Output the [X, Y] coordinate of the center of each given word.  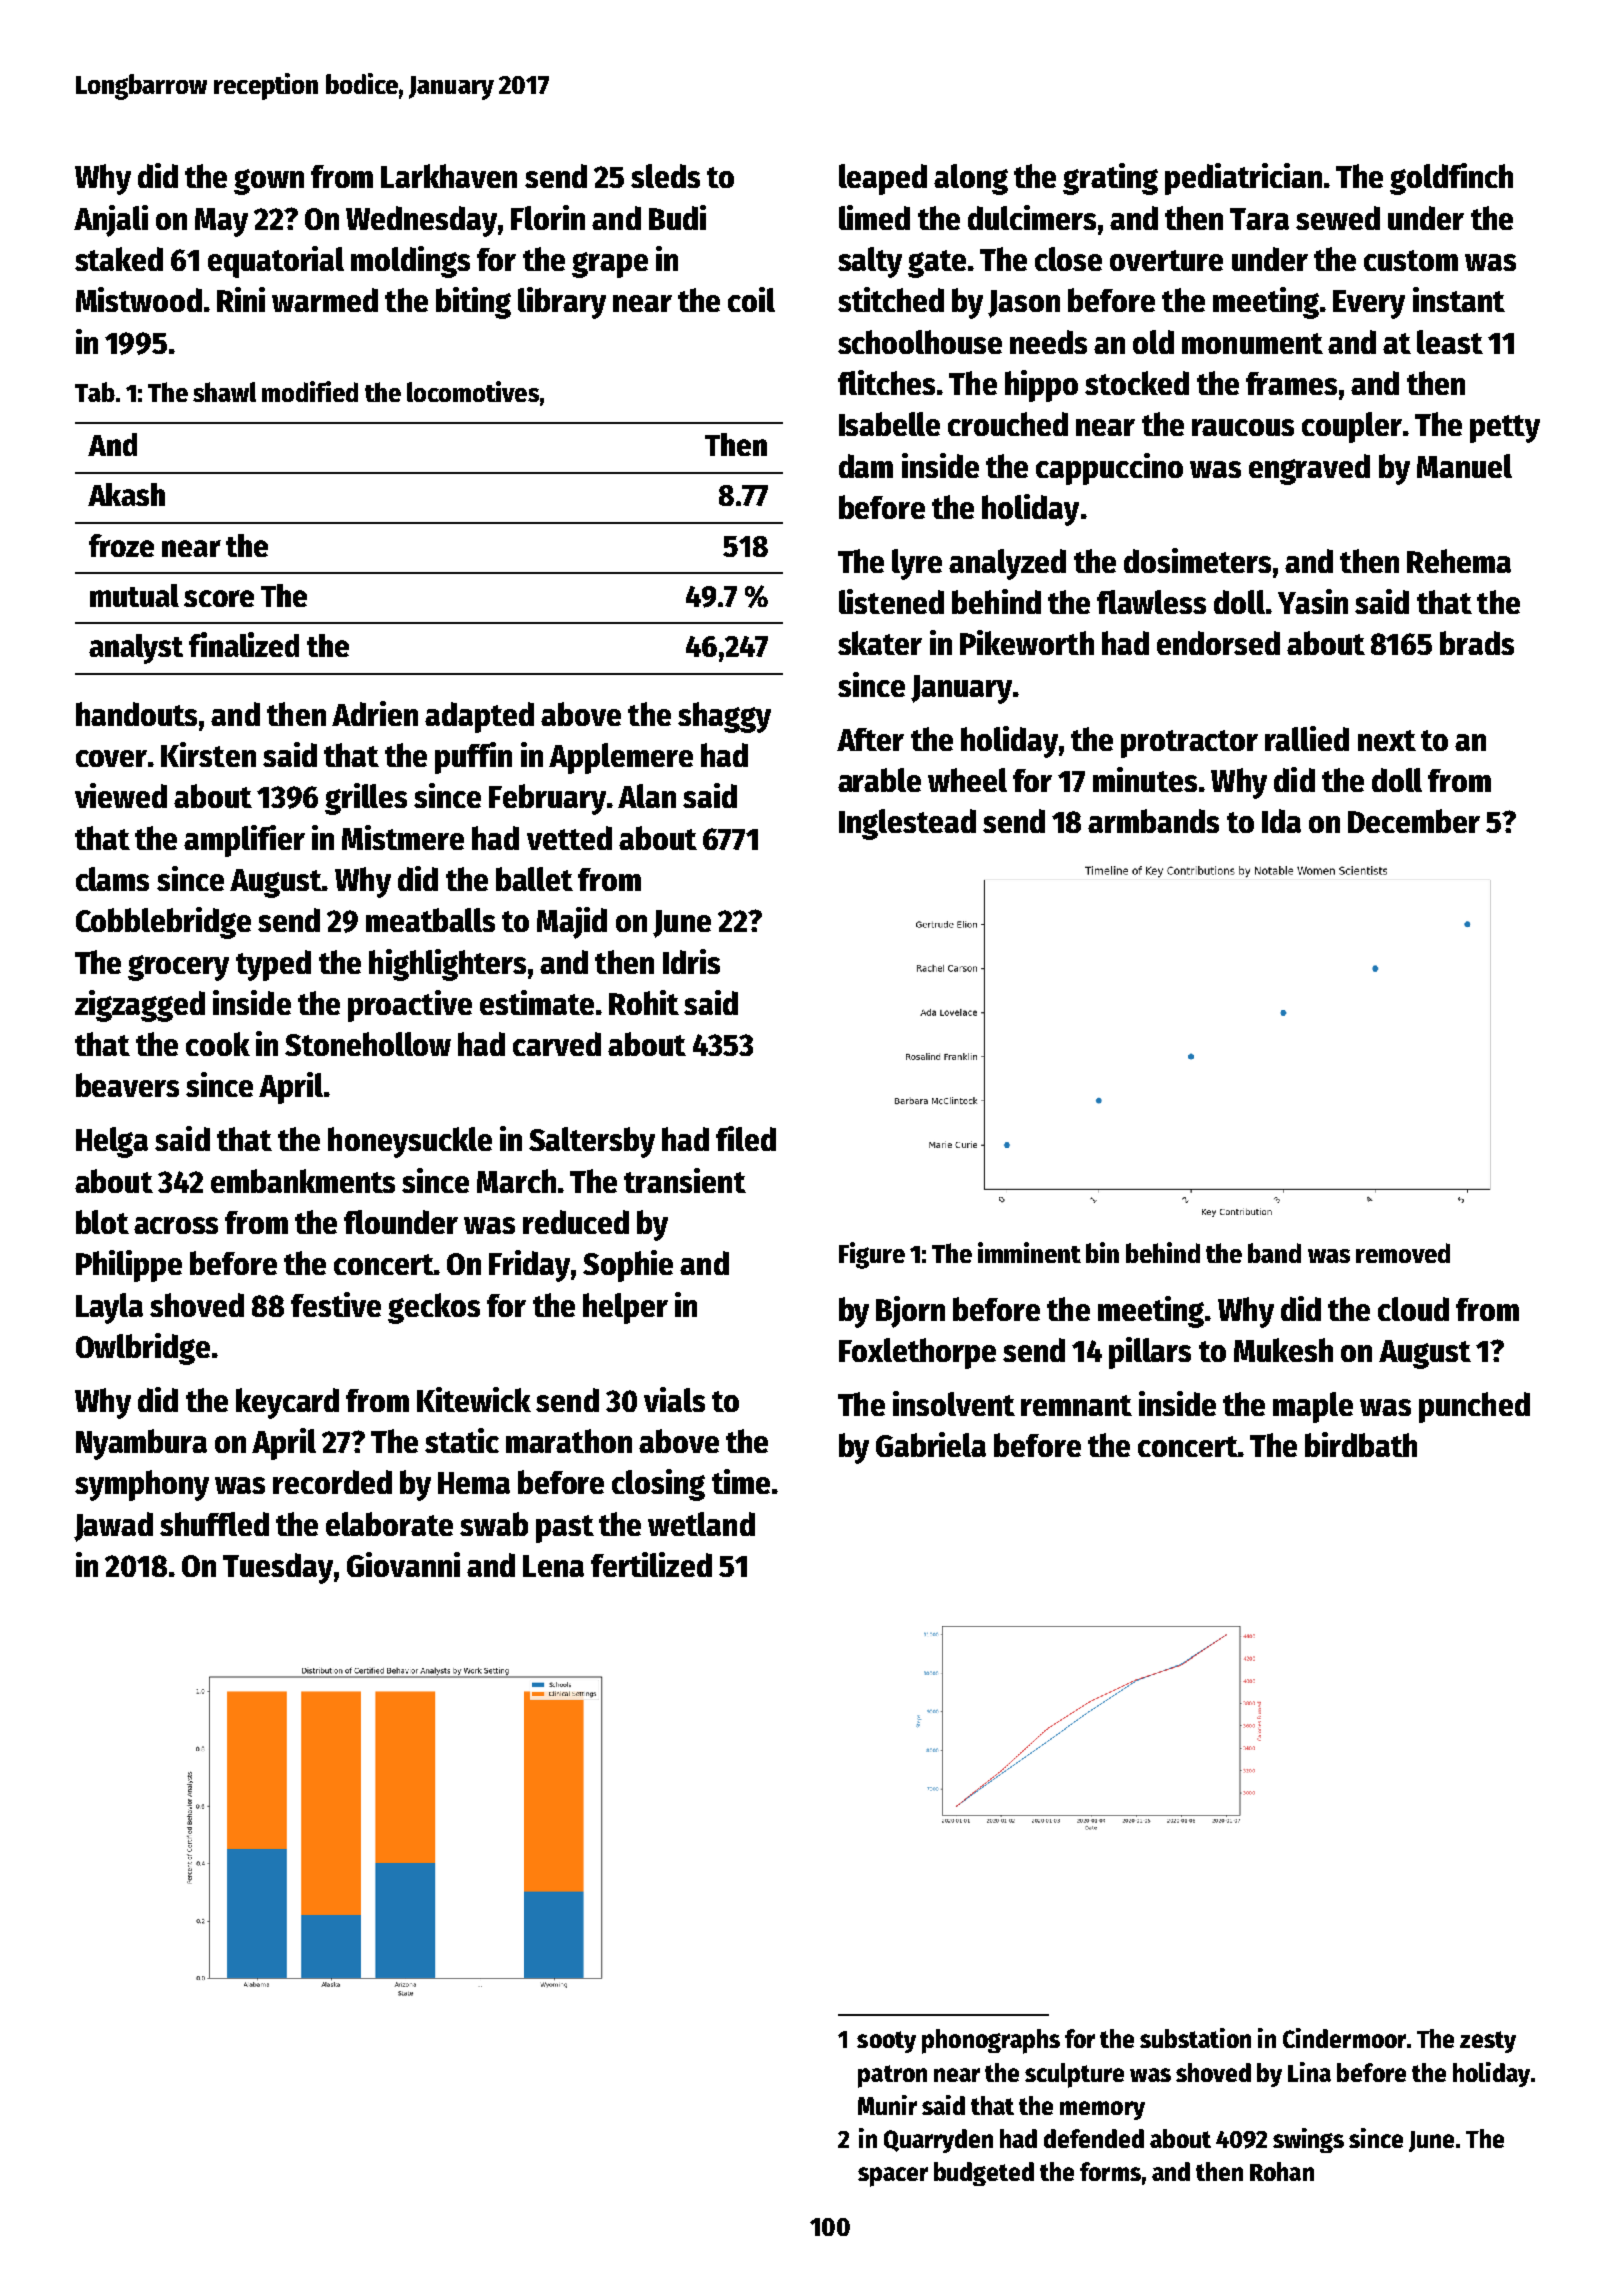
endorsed [1218, 643]
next [1387, 740]
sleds [665, 176]
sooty [886, 2042]
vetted [569, 838]
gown [269, 182]
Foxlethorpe [917, 1353]
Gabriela [931, 1444]
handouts [136, 714]
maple [1313, 1407]
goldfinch [1451, 179]
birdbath [1361, 1444]
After [870, 739]
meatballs [430, 920]
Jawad [113, 1527]
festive [336, 1304]
